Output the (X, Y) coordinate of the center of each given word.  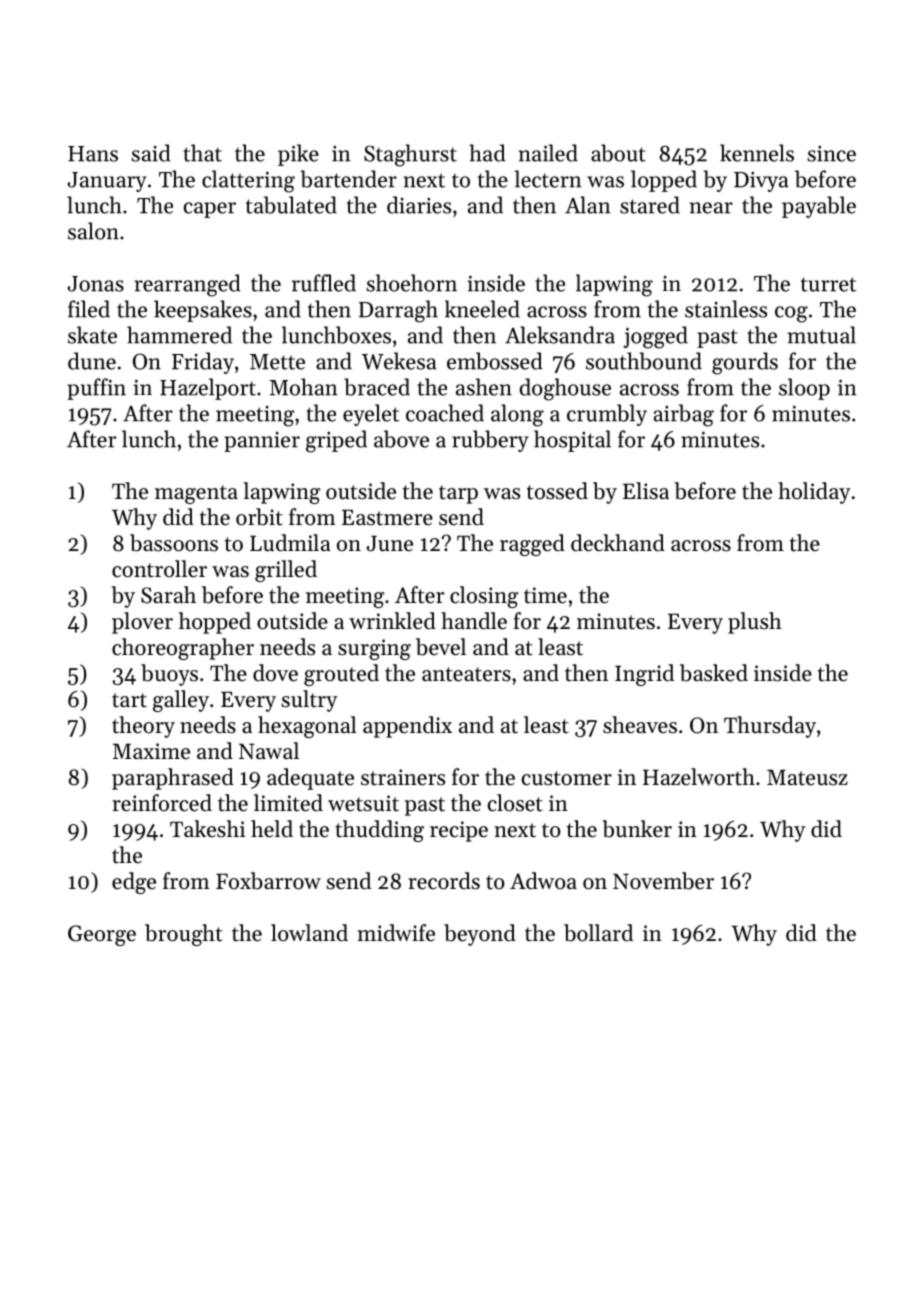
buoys (169, 675)
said (151, 153)
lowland (309, 933)
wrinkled (392, 621)
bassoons (174, 543)
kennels (757, 153)
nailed (548, 153)
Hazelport (208, 389)
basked (714, 673)
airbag (684, 415)
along (517, 415)
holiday (814, 493)
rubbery (490, 441)
